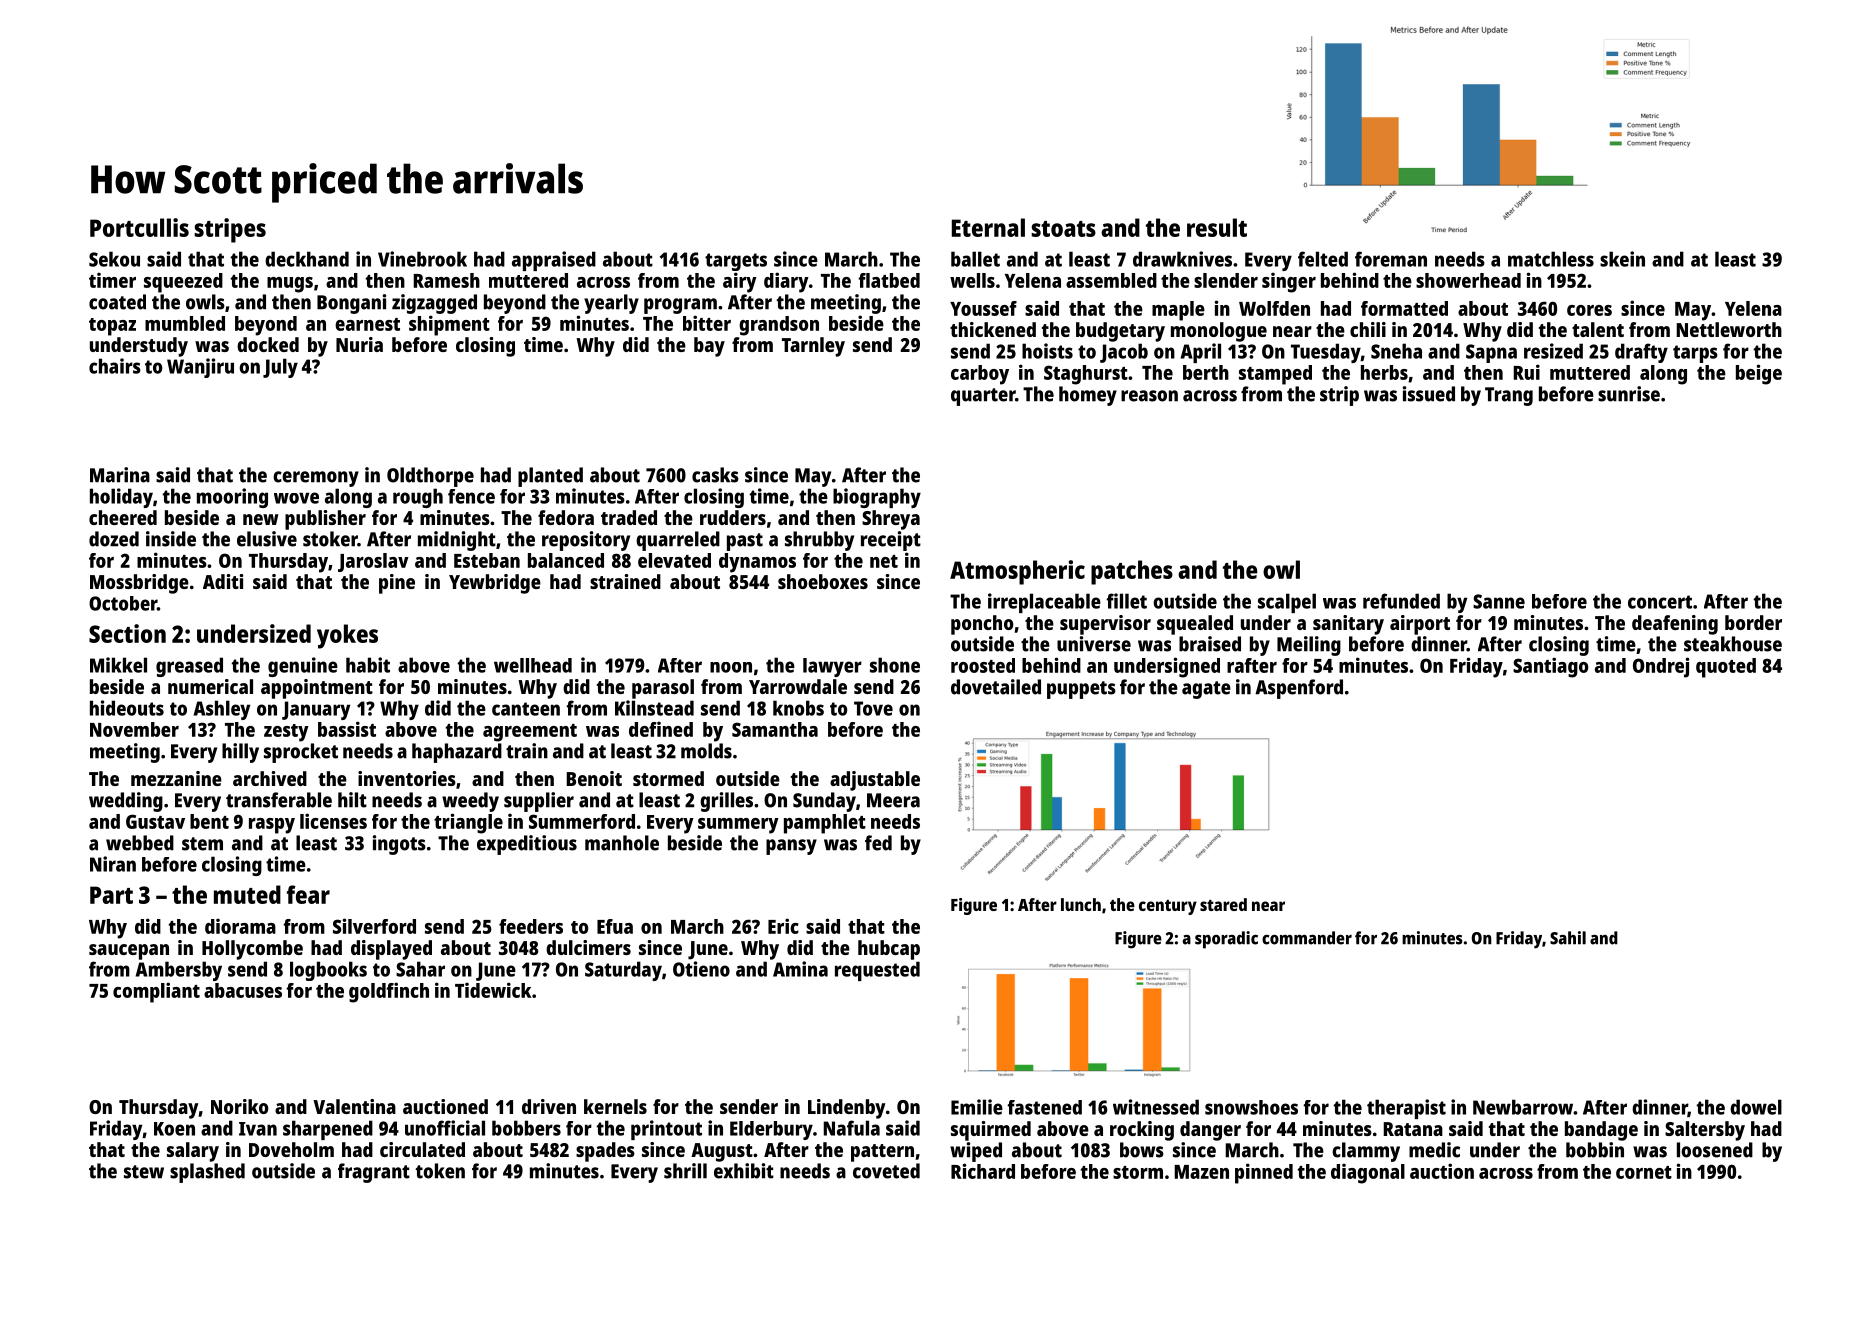 This page has width=1871, height=1323. I want to click on Nafula, so click(851, 1128).
